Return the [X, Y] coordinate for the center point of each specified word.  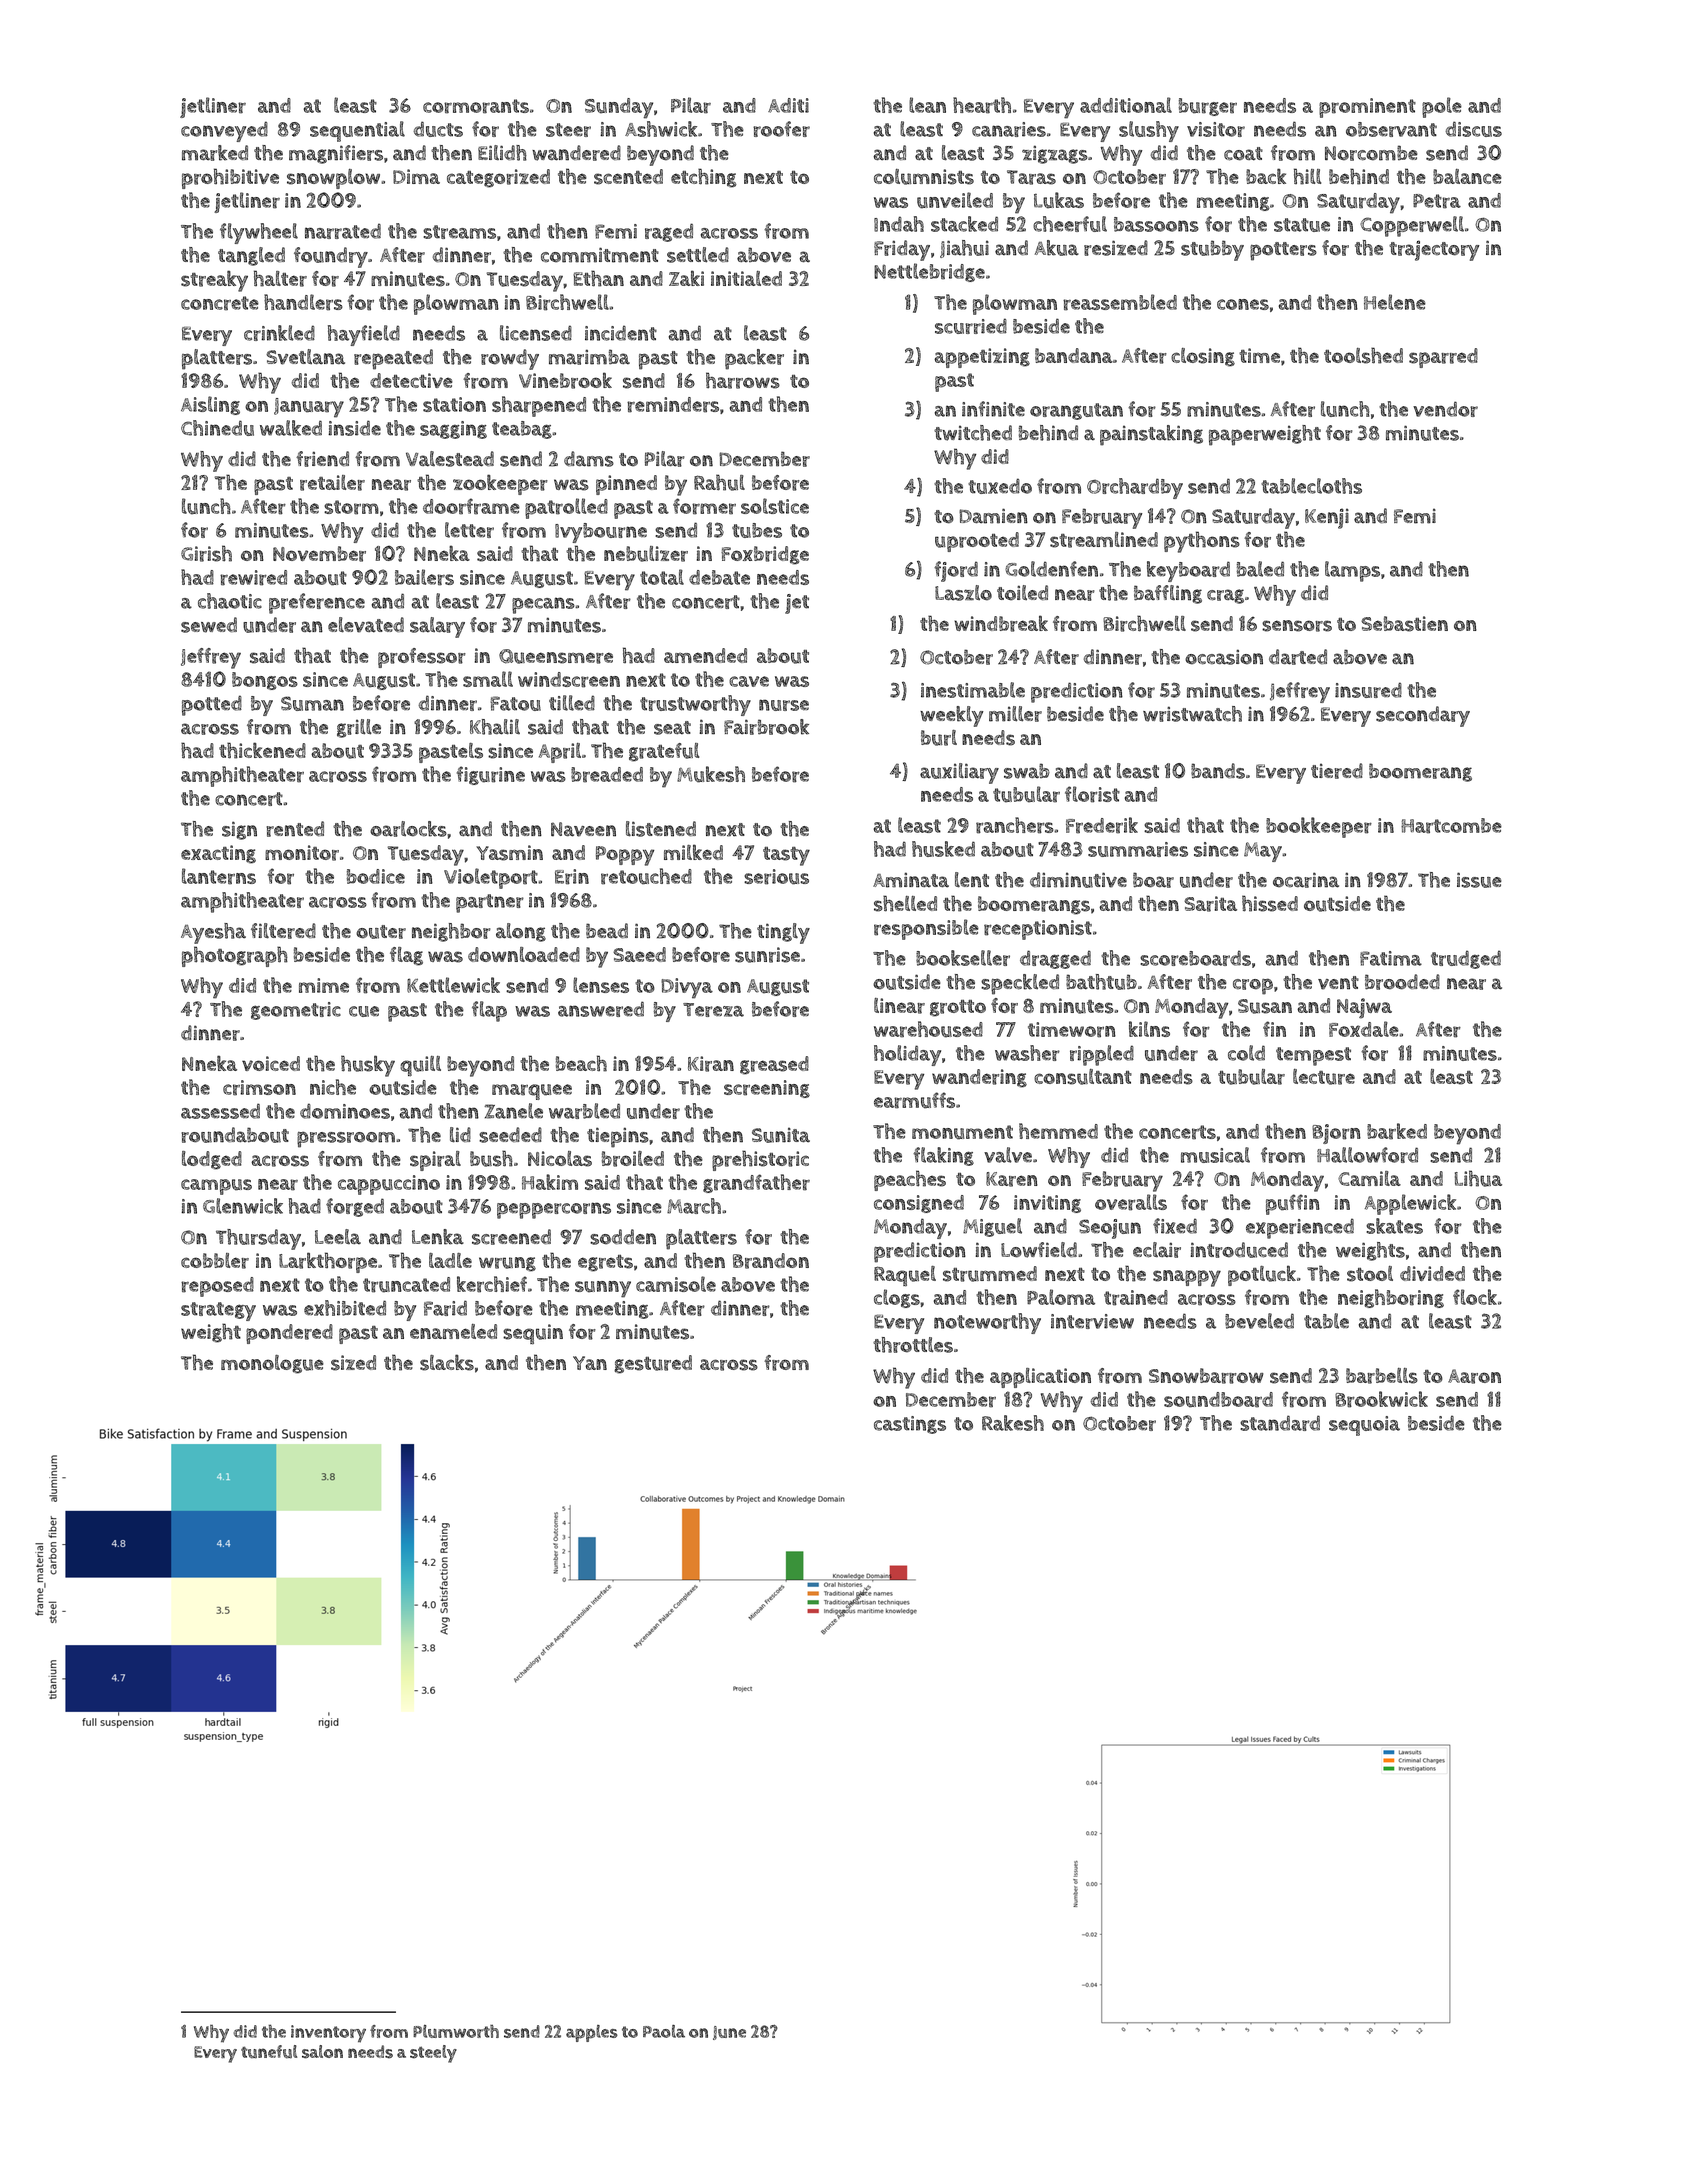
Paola [664, 2031]
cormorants [476, 106]
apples [592, 2033]
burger [1208, 107]
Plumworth [456, 2031]
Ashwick [661, 129]
